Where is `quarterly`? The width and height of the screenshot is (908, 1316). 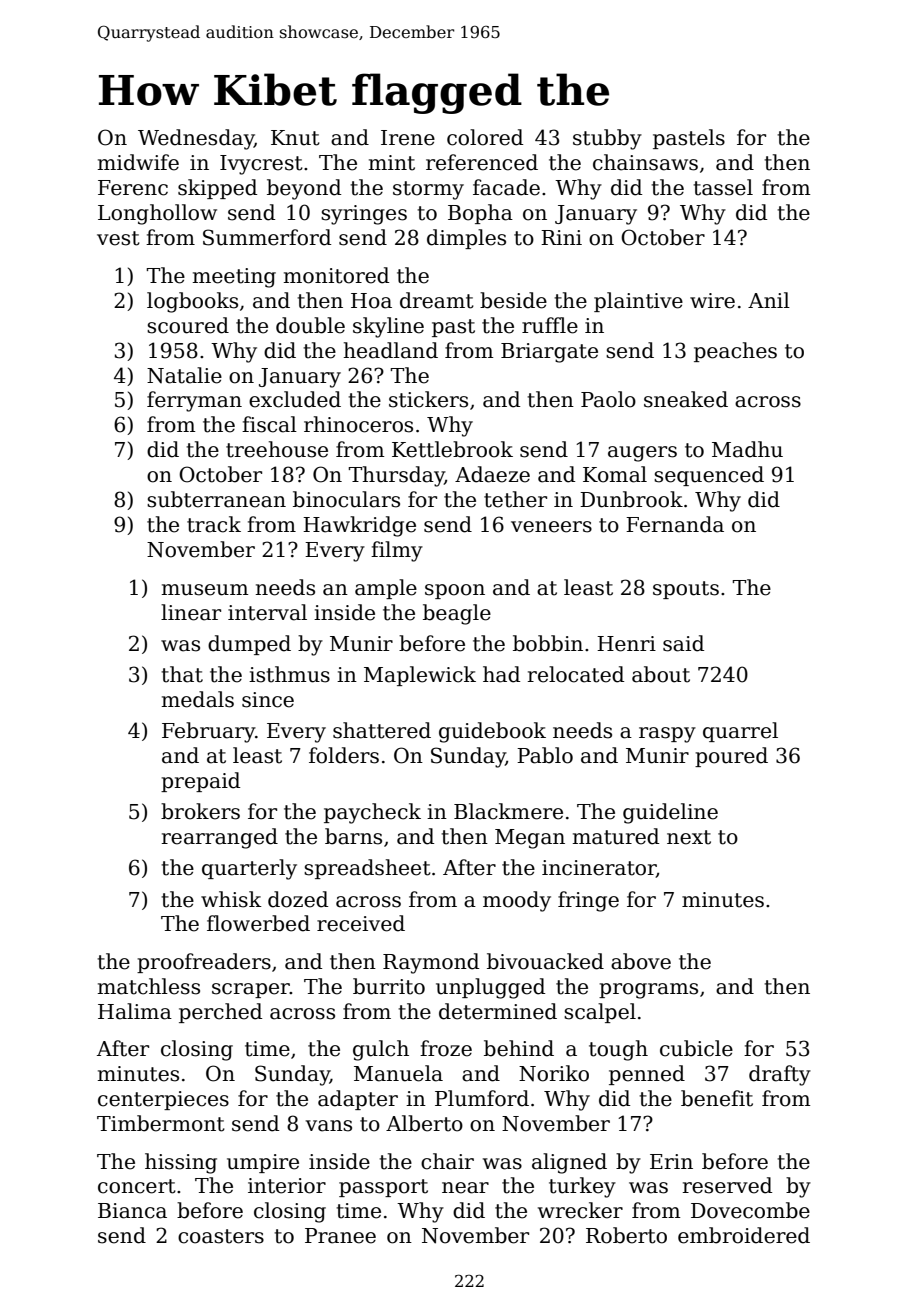
quarterly is located at coordinates (249, 869).
